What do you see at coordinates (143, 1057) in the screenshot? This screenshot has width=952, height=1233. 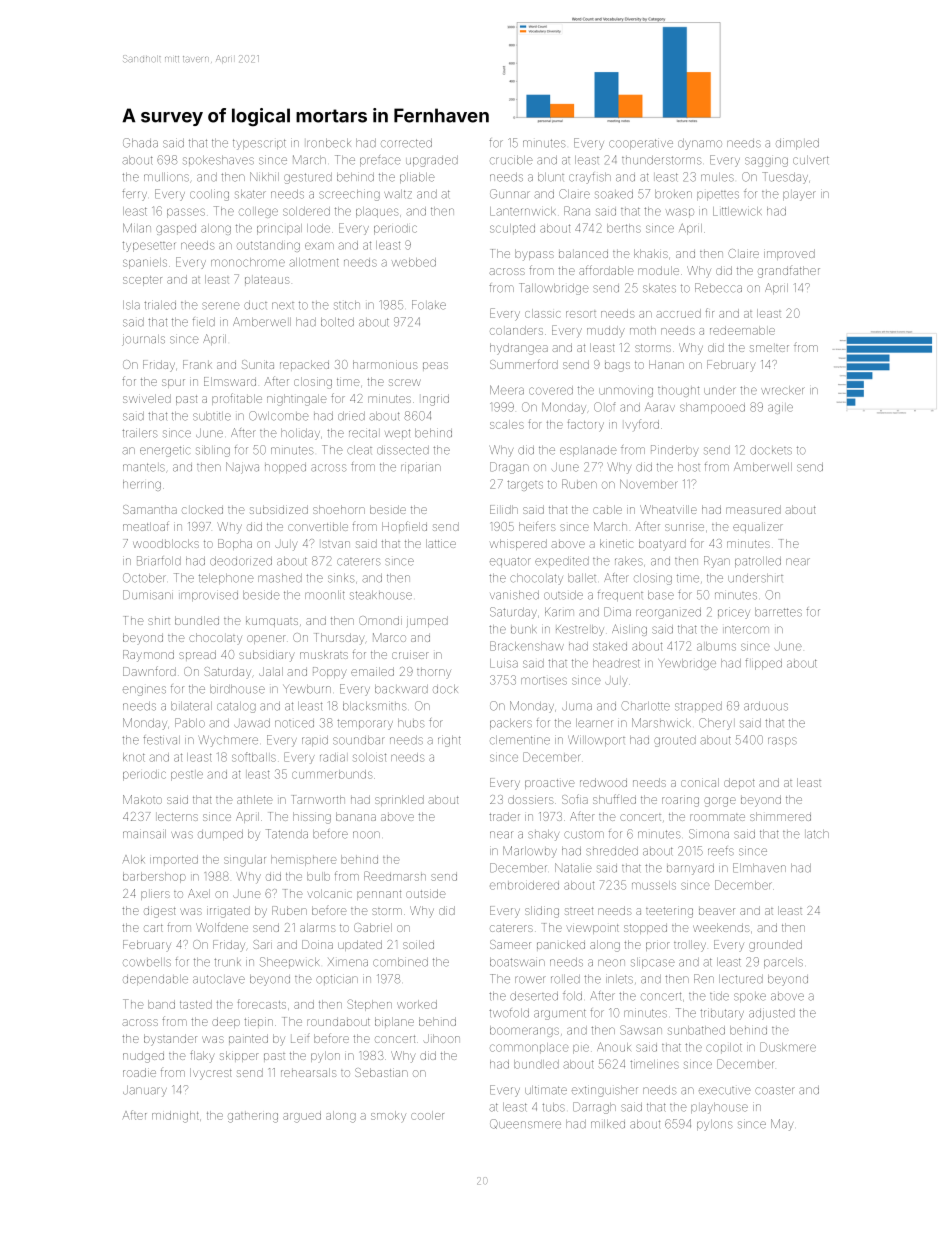 I see `nudged` at bounding box center [143, 1057].
